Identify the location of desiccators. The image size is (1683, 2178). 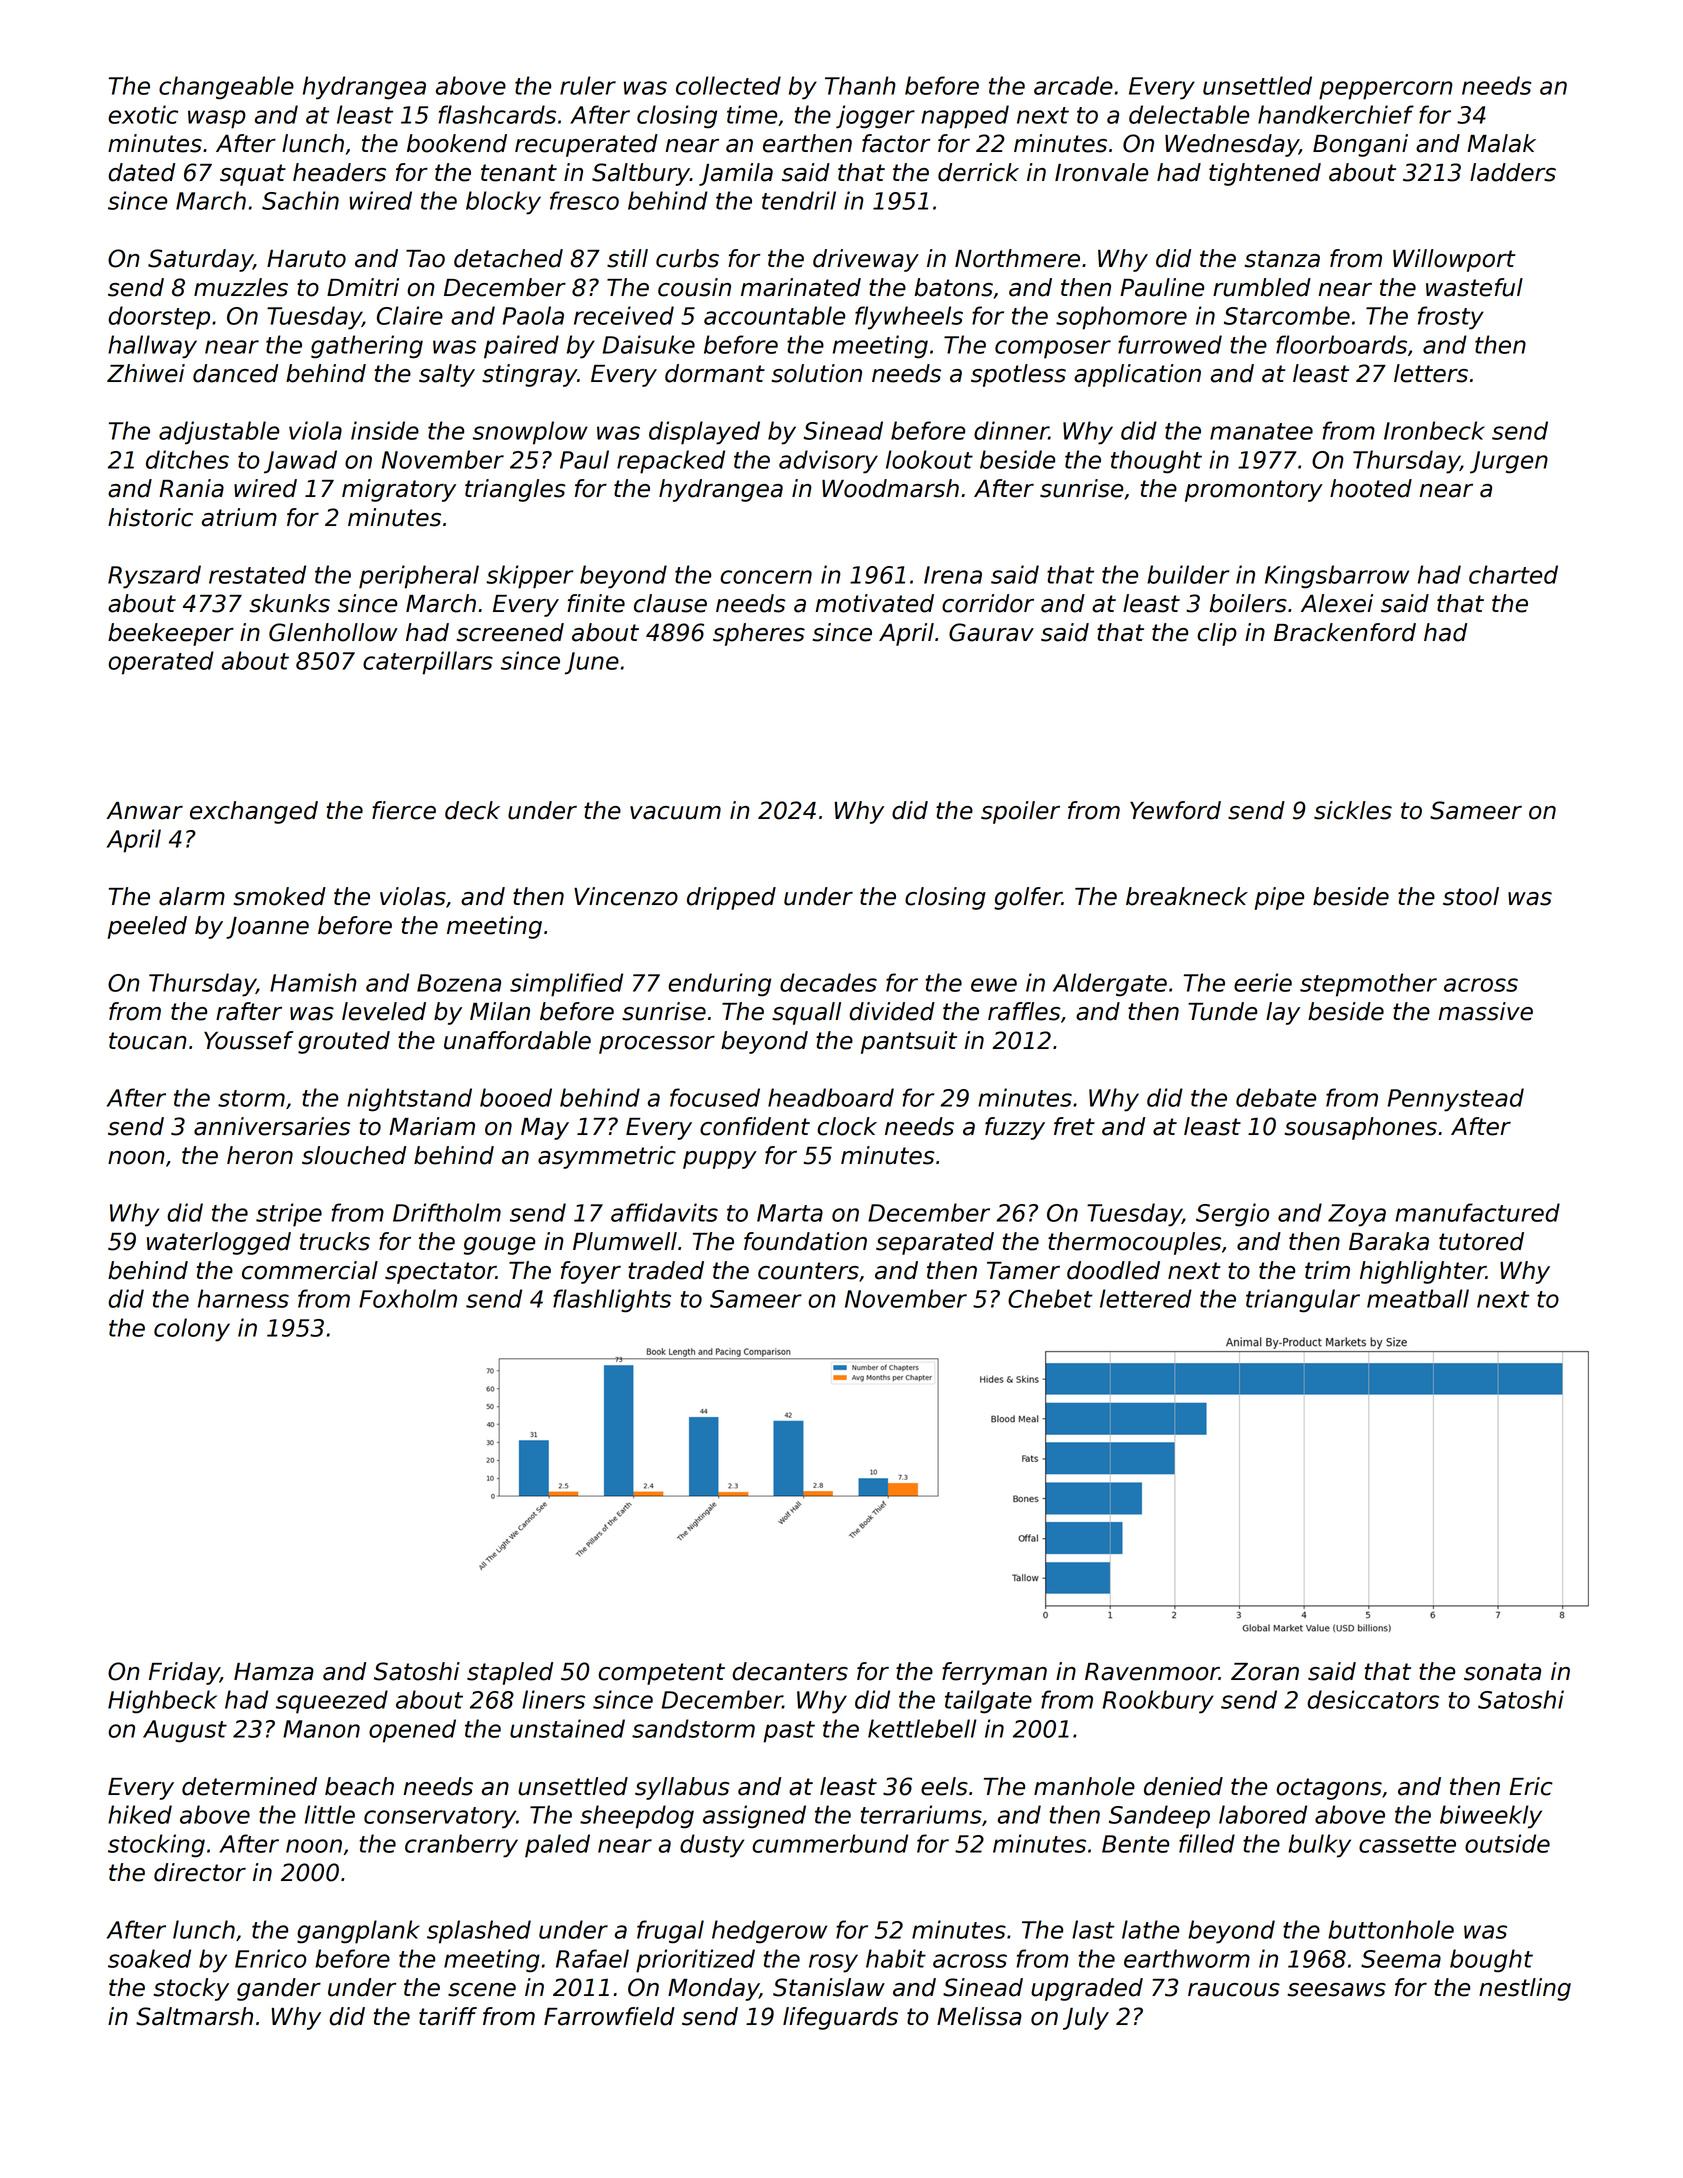
(1373, 1699).
